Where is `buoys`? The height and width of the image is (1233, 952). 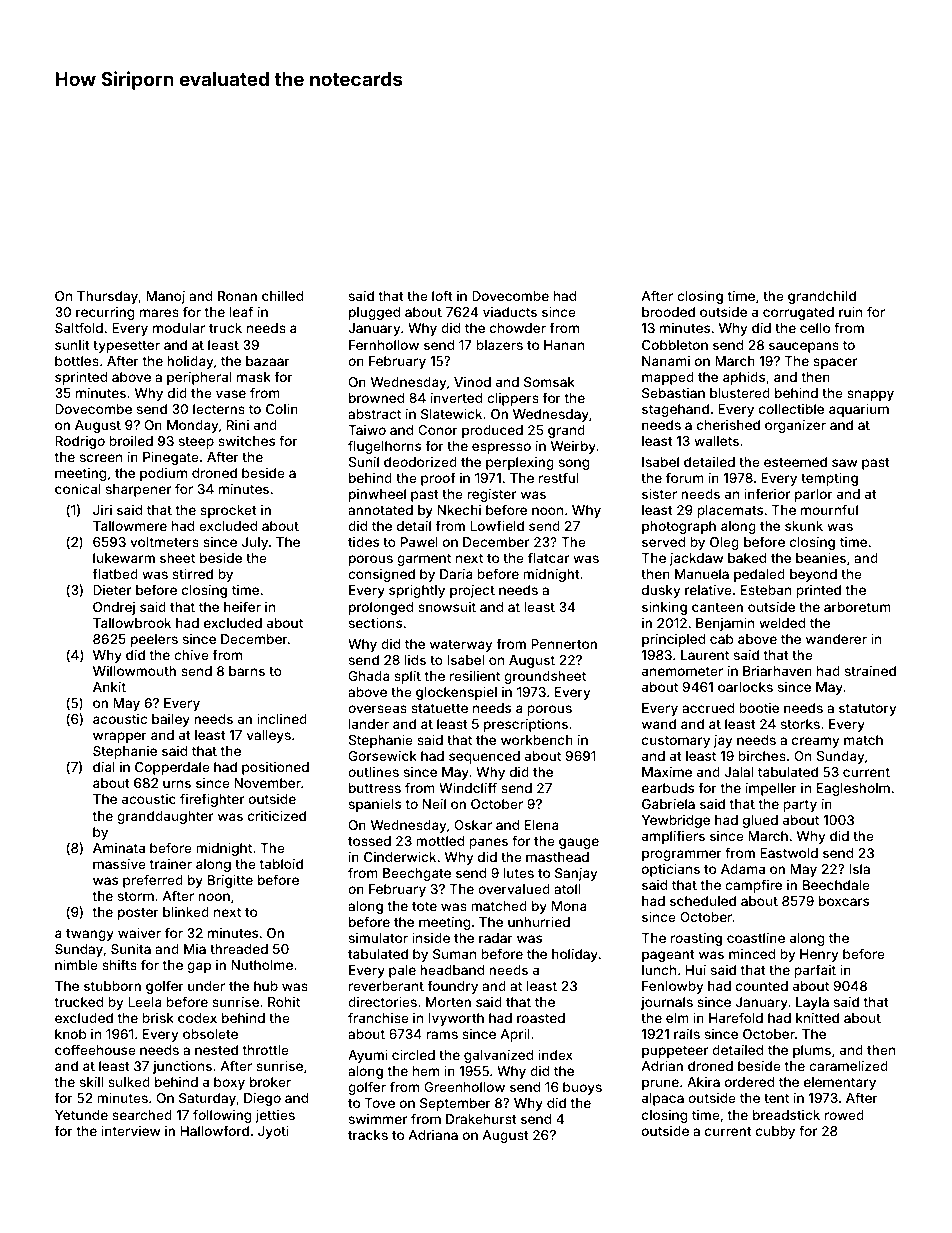
buoys is located at coordinates (582, 1088).
